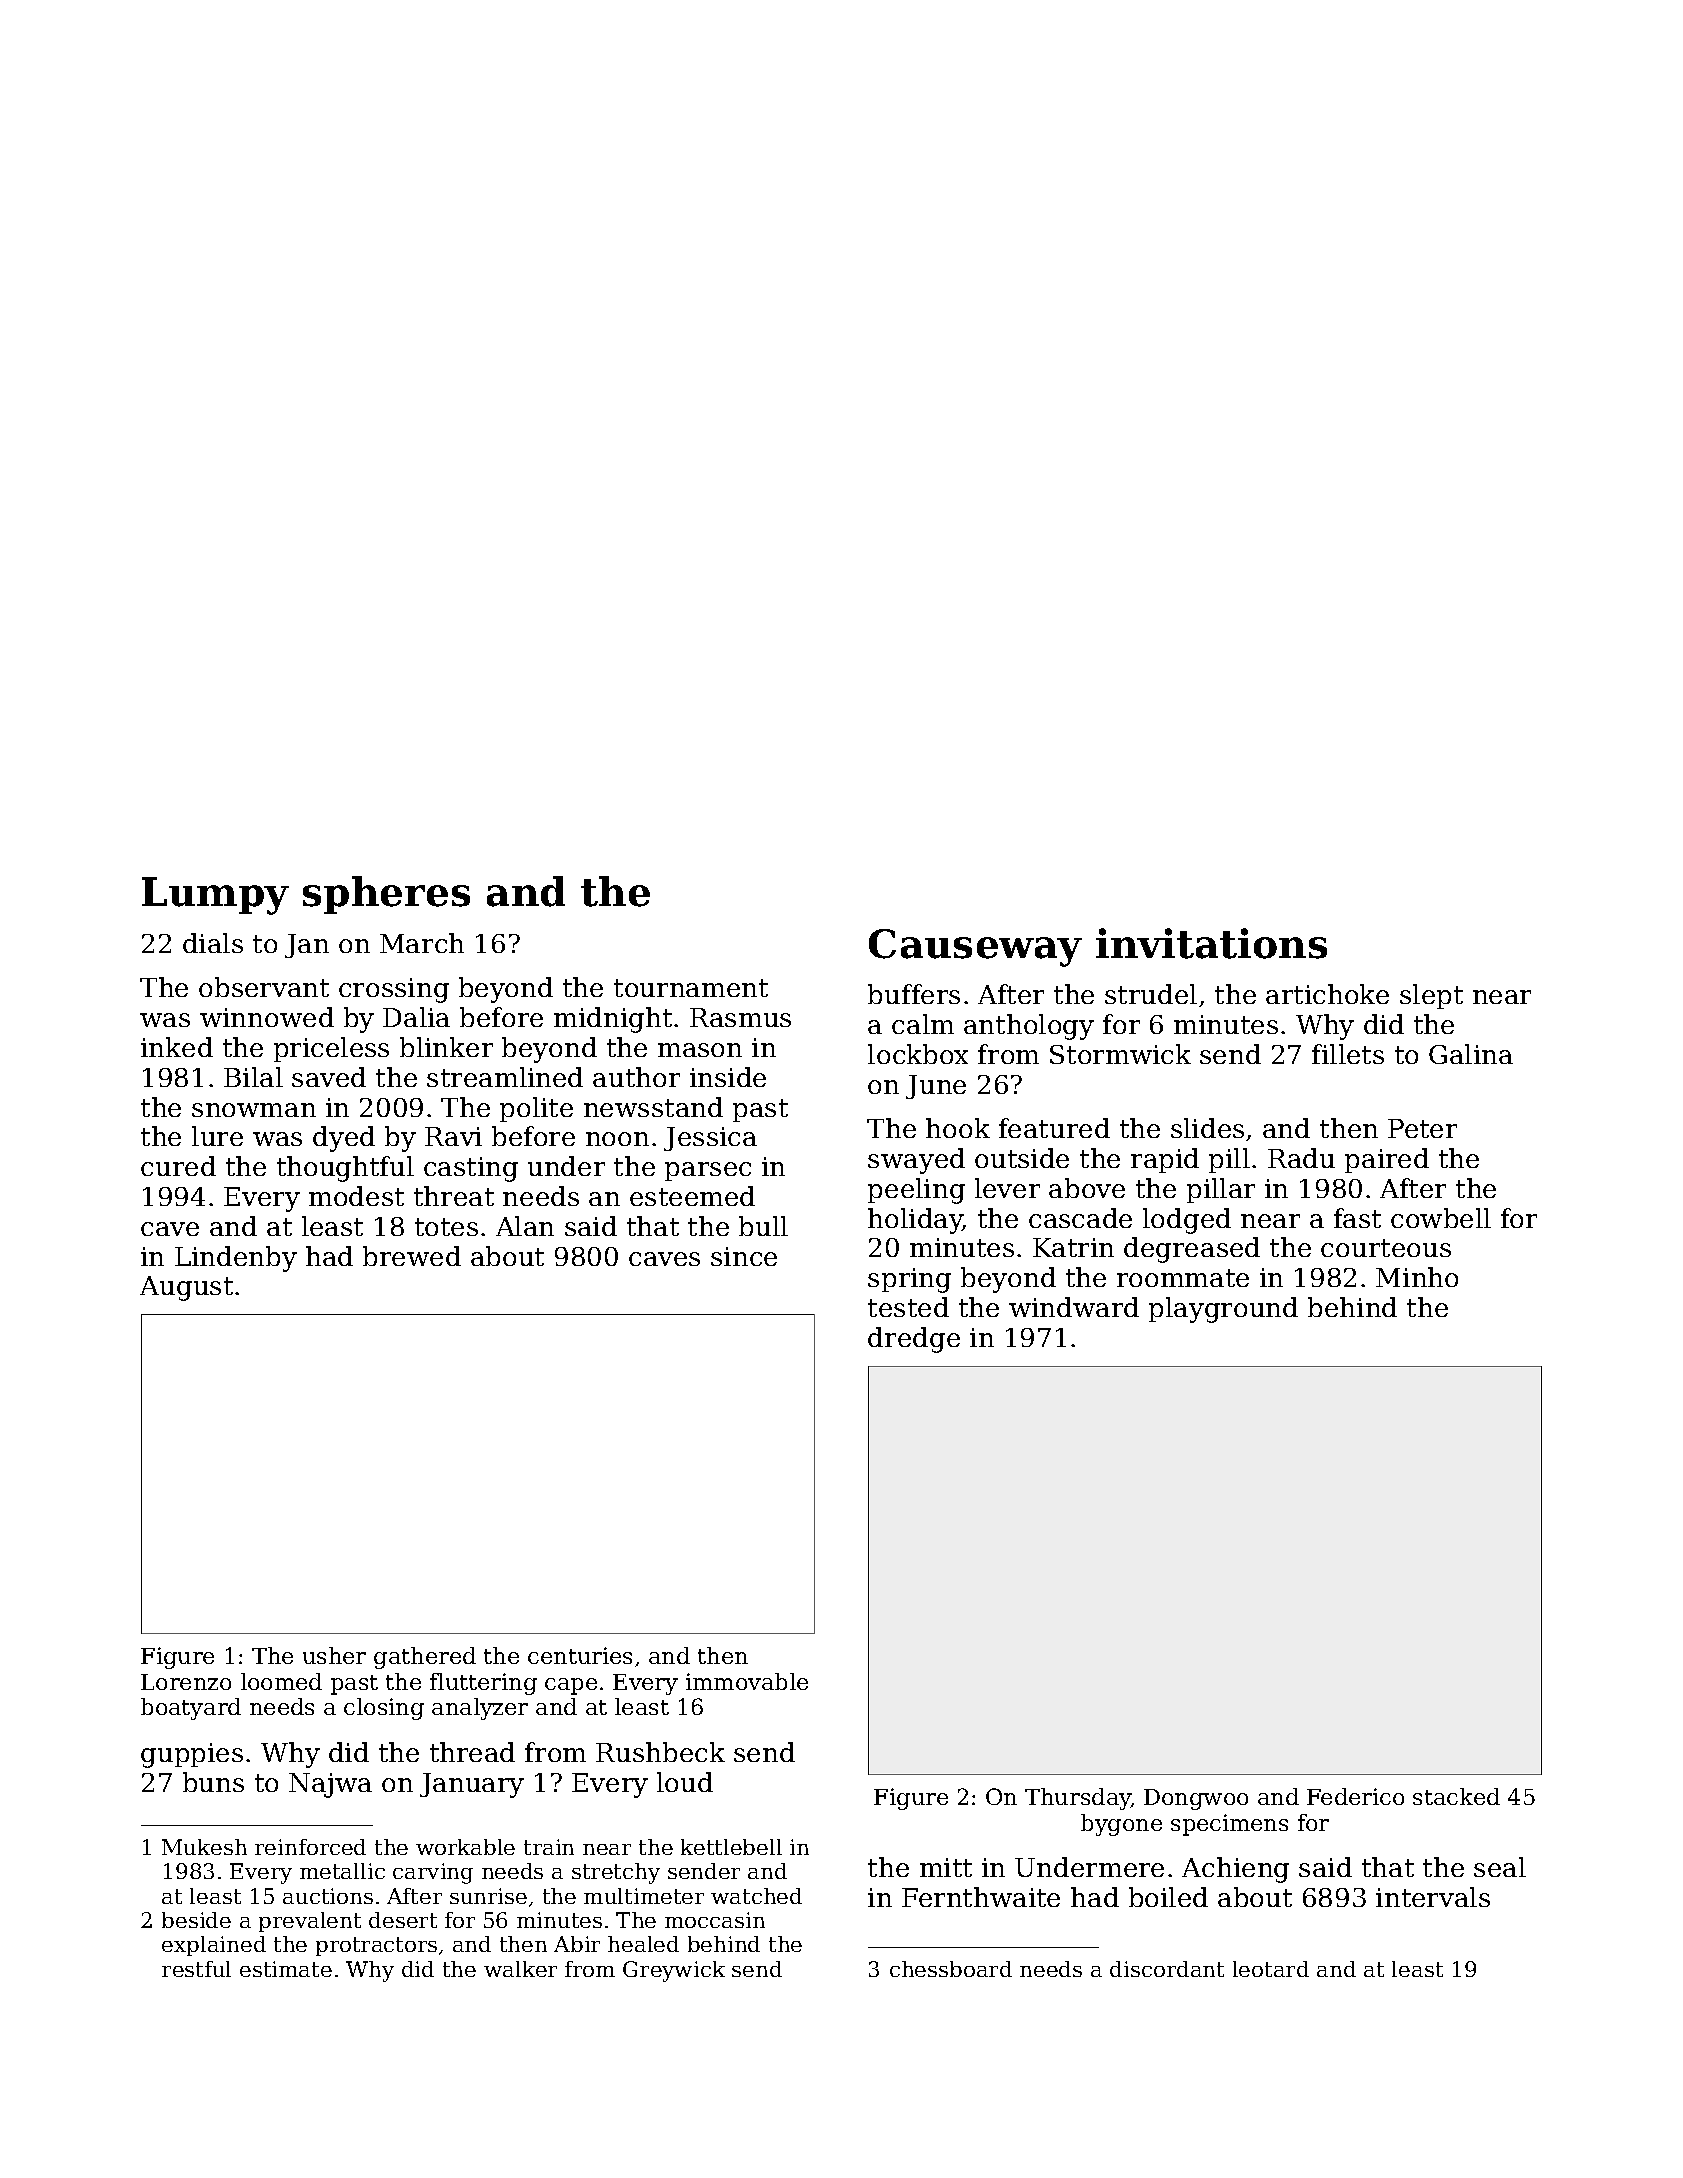 The image size is (1683, 2178). Describe the element at coordinates (310, 1847) in the screenshot. I see `reinforced` at that location.
